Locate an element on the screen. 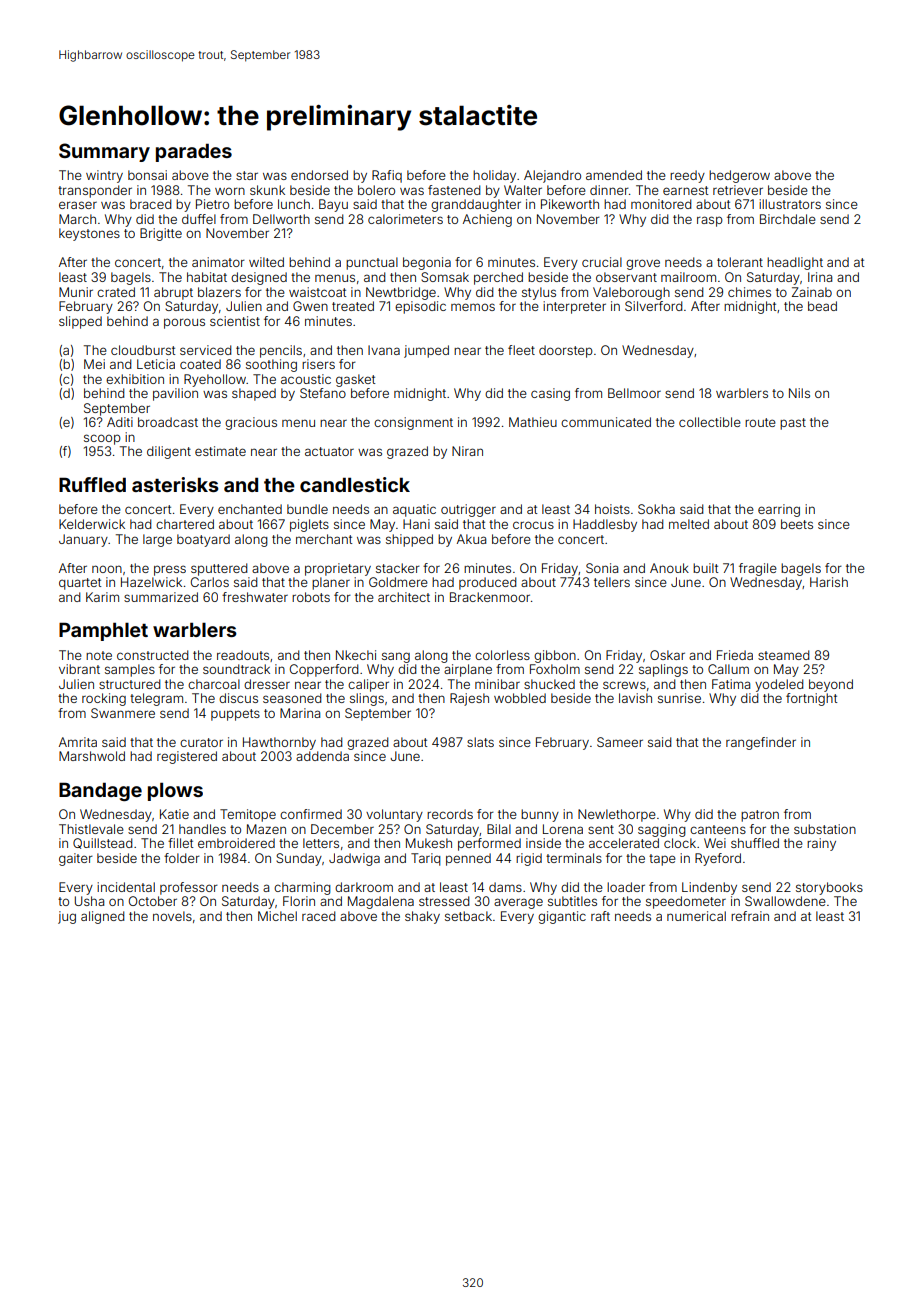  Amrita is located at coordinates (78, 742).
